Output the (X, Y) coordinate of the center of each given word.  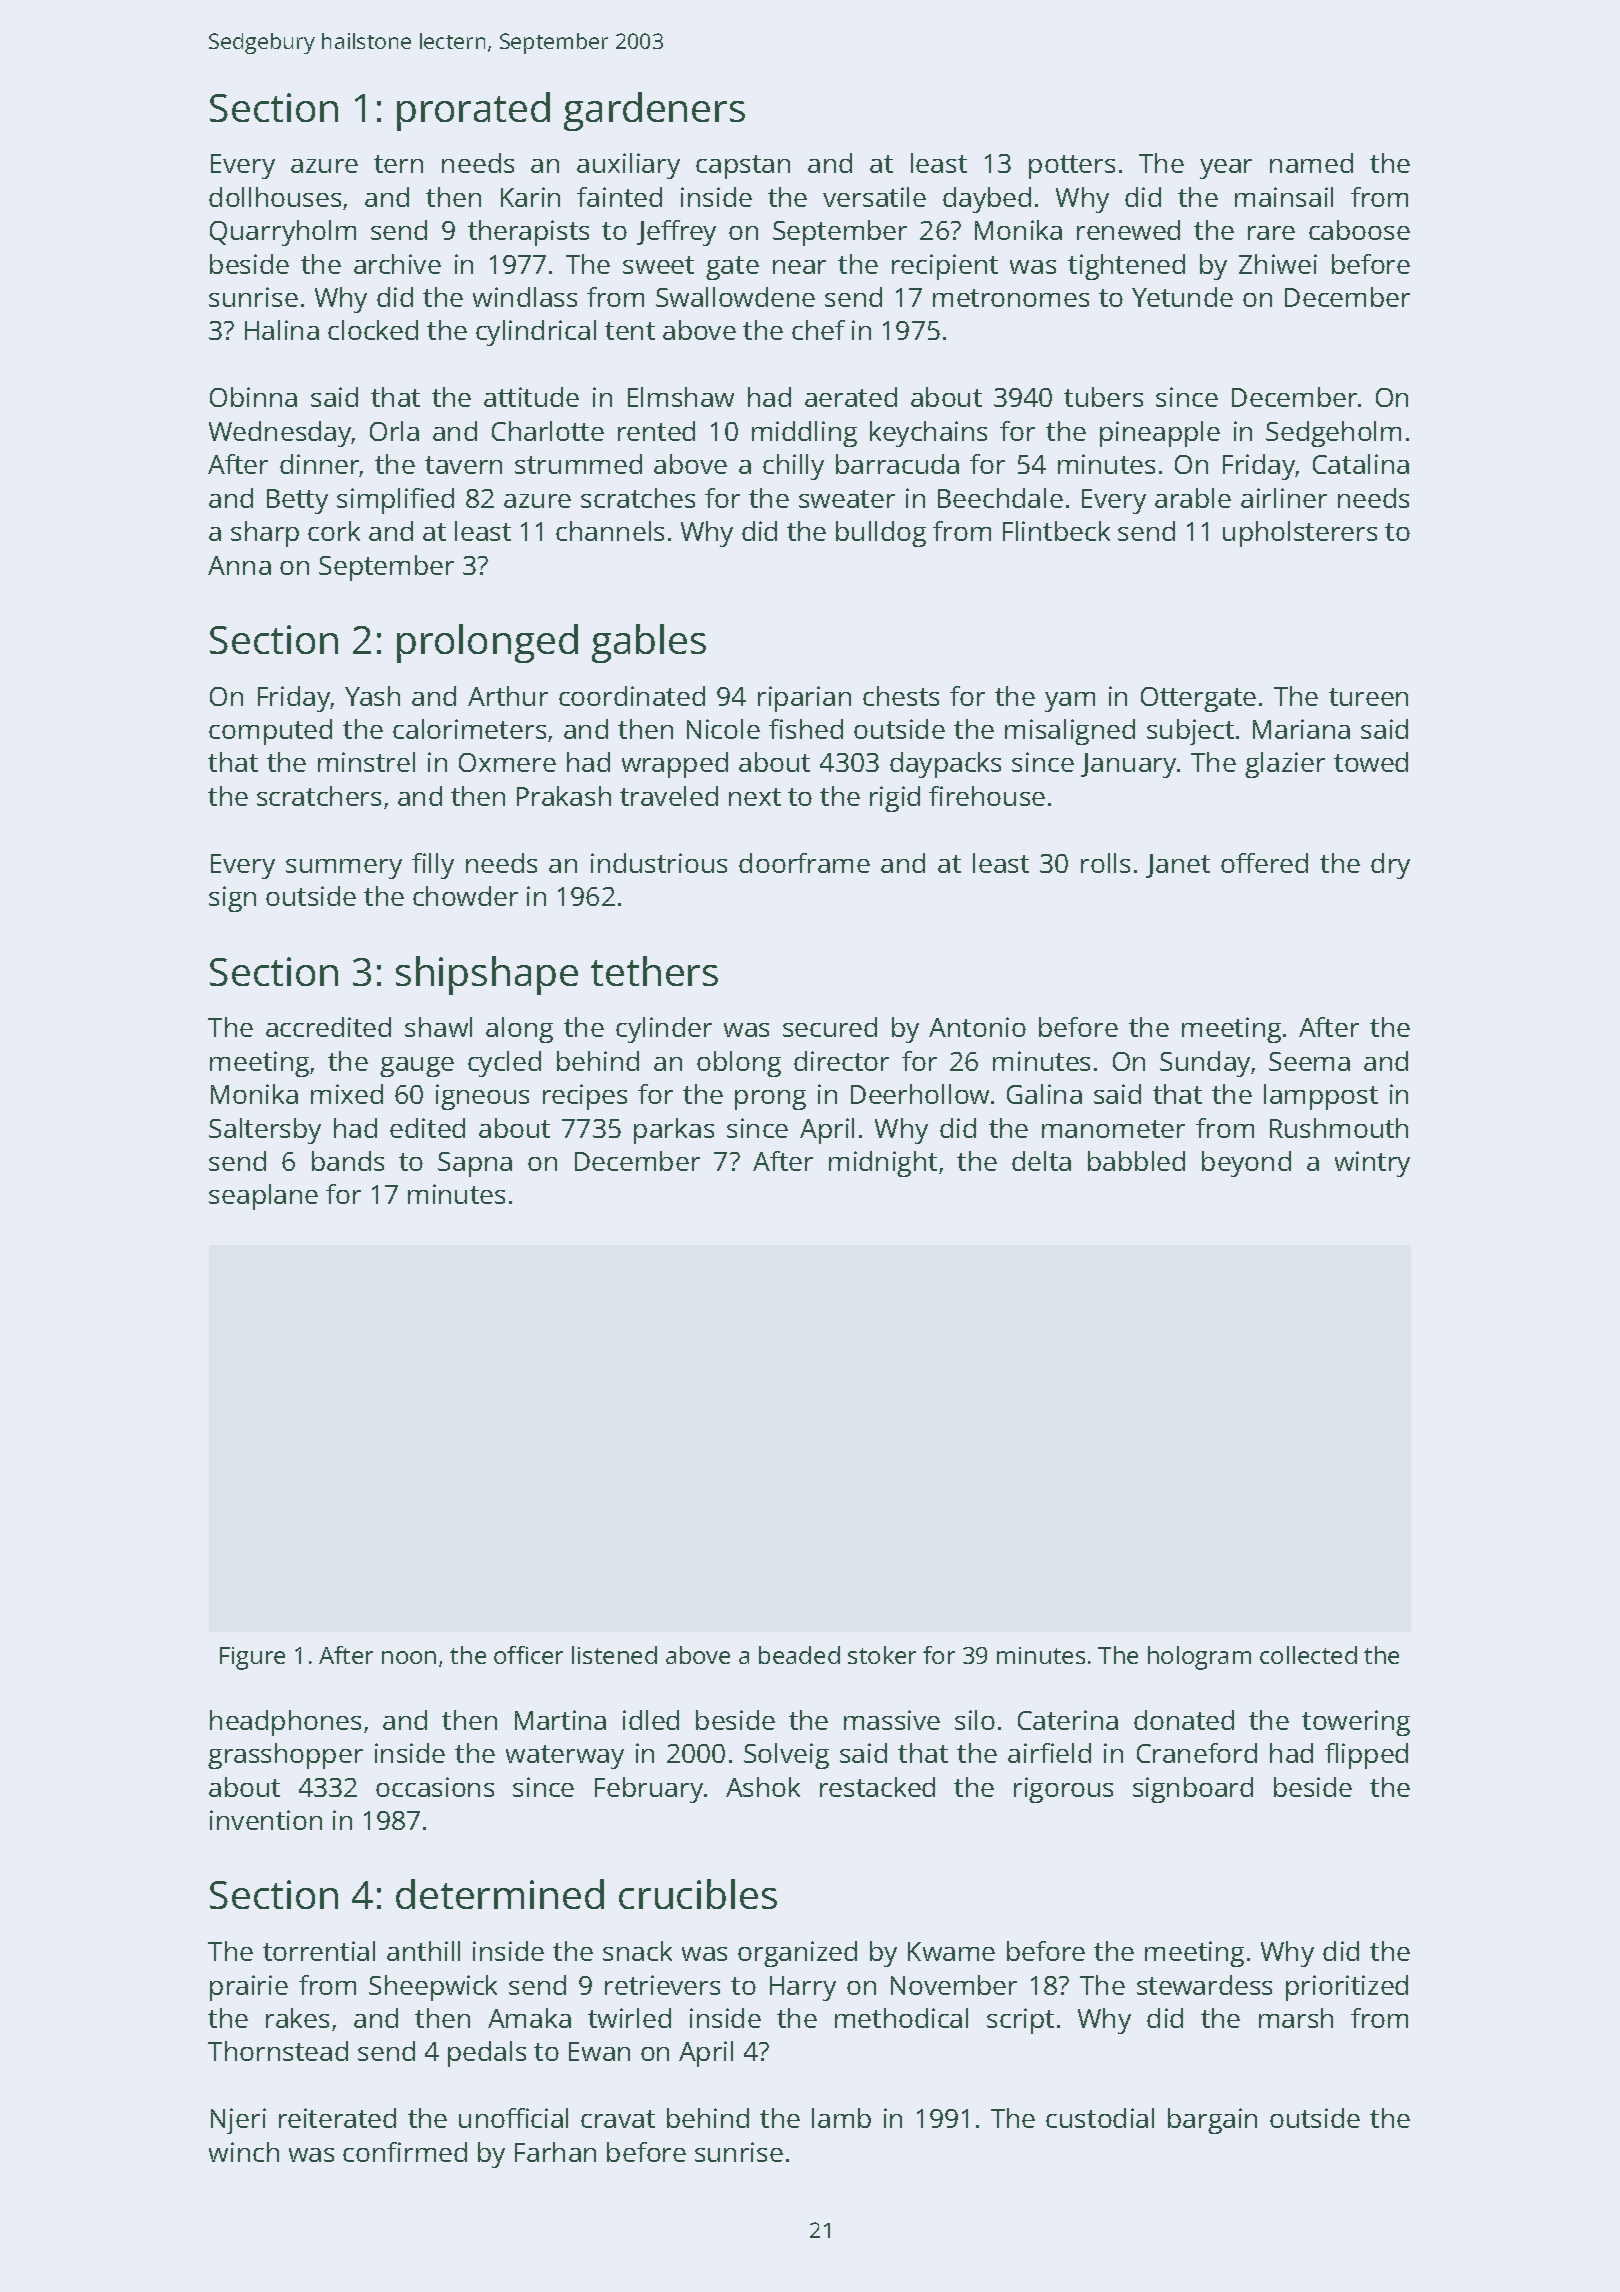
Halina (282, 330)
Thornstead (278, 2051)
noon (409, 1657)
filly (433, 866)
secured (830, 1027)
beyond (1246, 1164)
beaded (799, 1655)
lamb (841, 2118)
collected (1308, 1655)
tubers (1103, 397)
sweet (658, 265)
